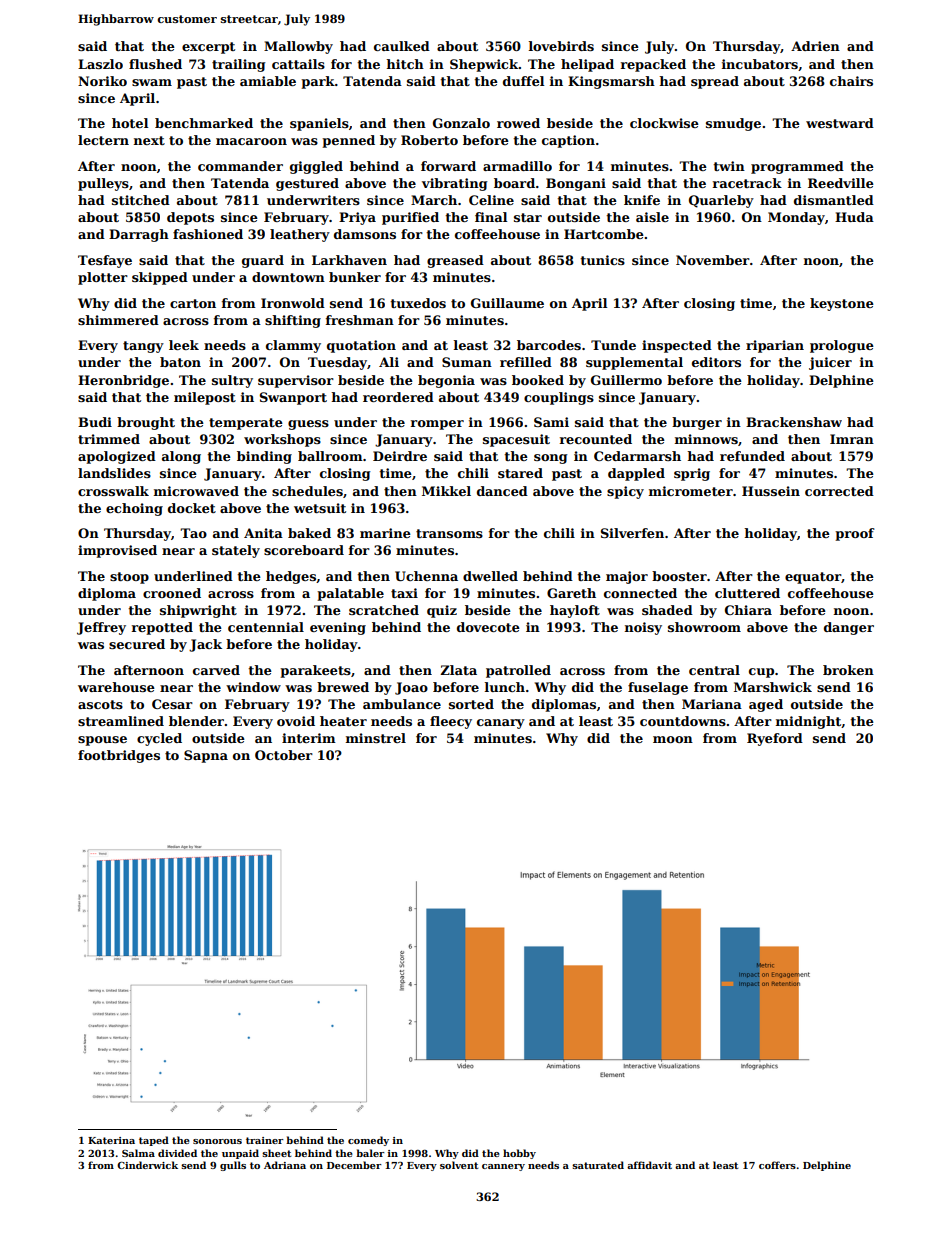 This screenshot has height=1233, width=952. Describe the element at coordinates (815, 46) in the screenshot. I see `Adrien` at that location.
